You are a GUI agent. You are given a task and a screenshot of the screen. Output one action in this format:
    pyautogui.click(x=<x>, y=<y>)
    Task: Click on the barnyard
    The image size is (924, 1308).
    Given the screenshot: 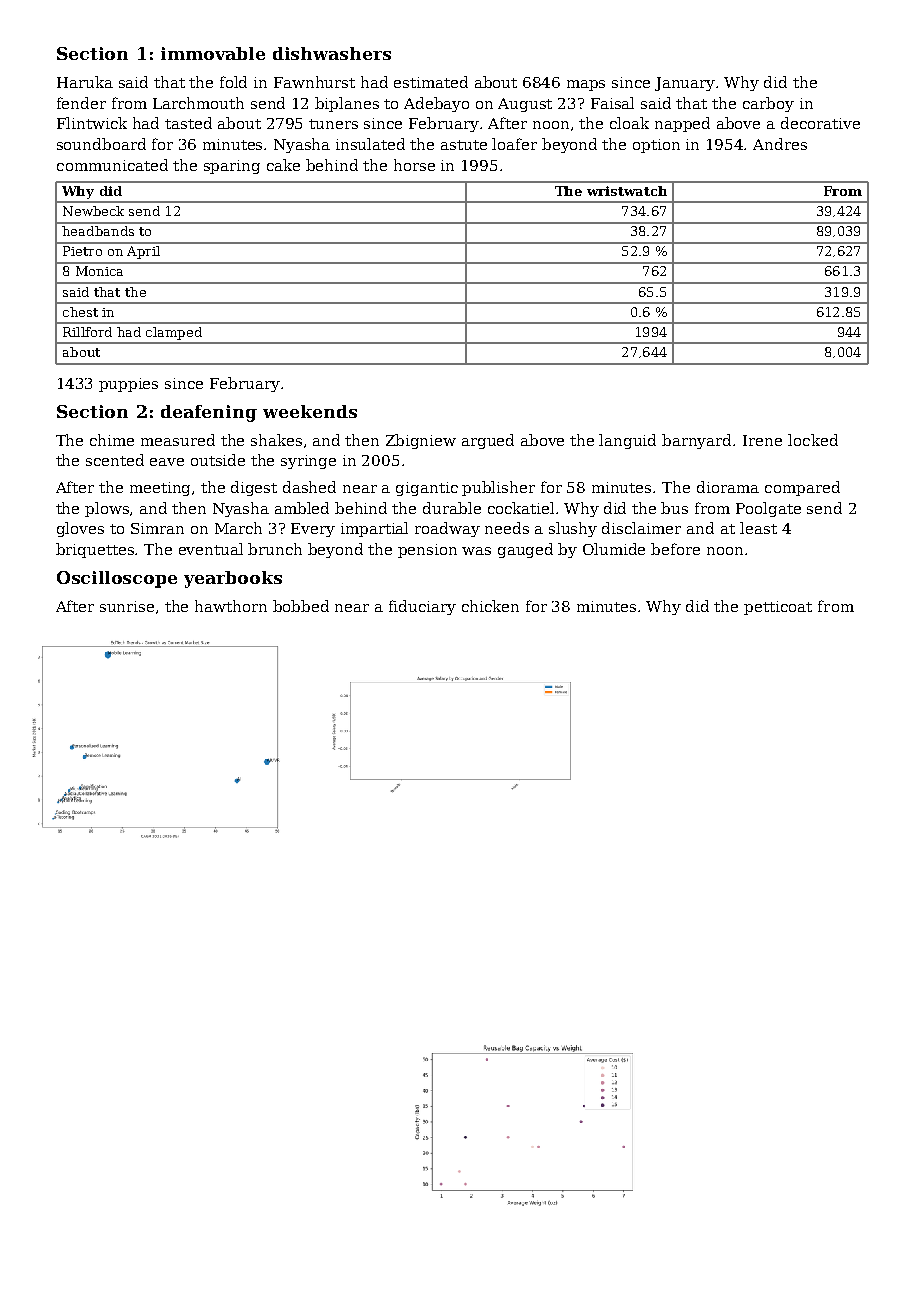 What is the action you would take?
    pyautogui.click(x=696, y=441)
